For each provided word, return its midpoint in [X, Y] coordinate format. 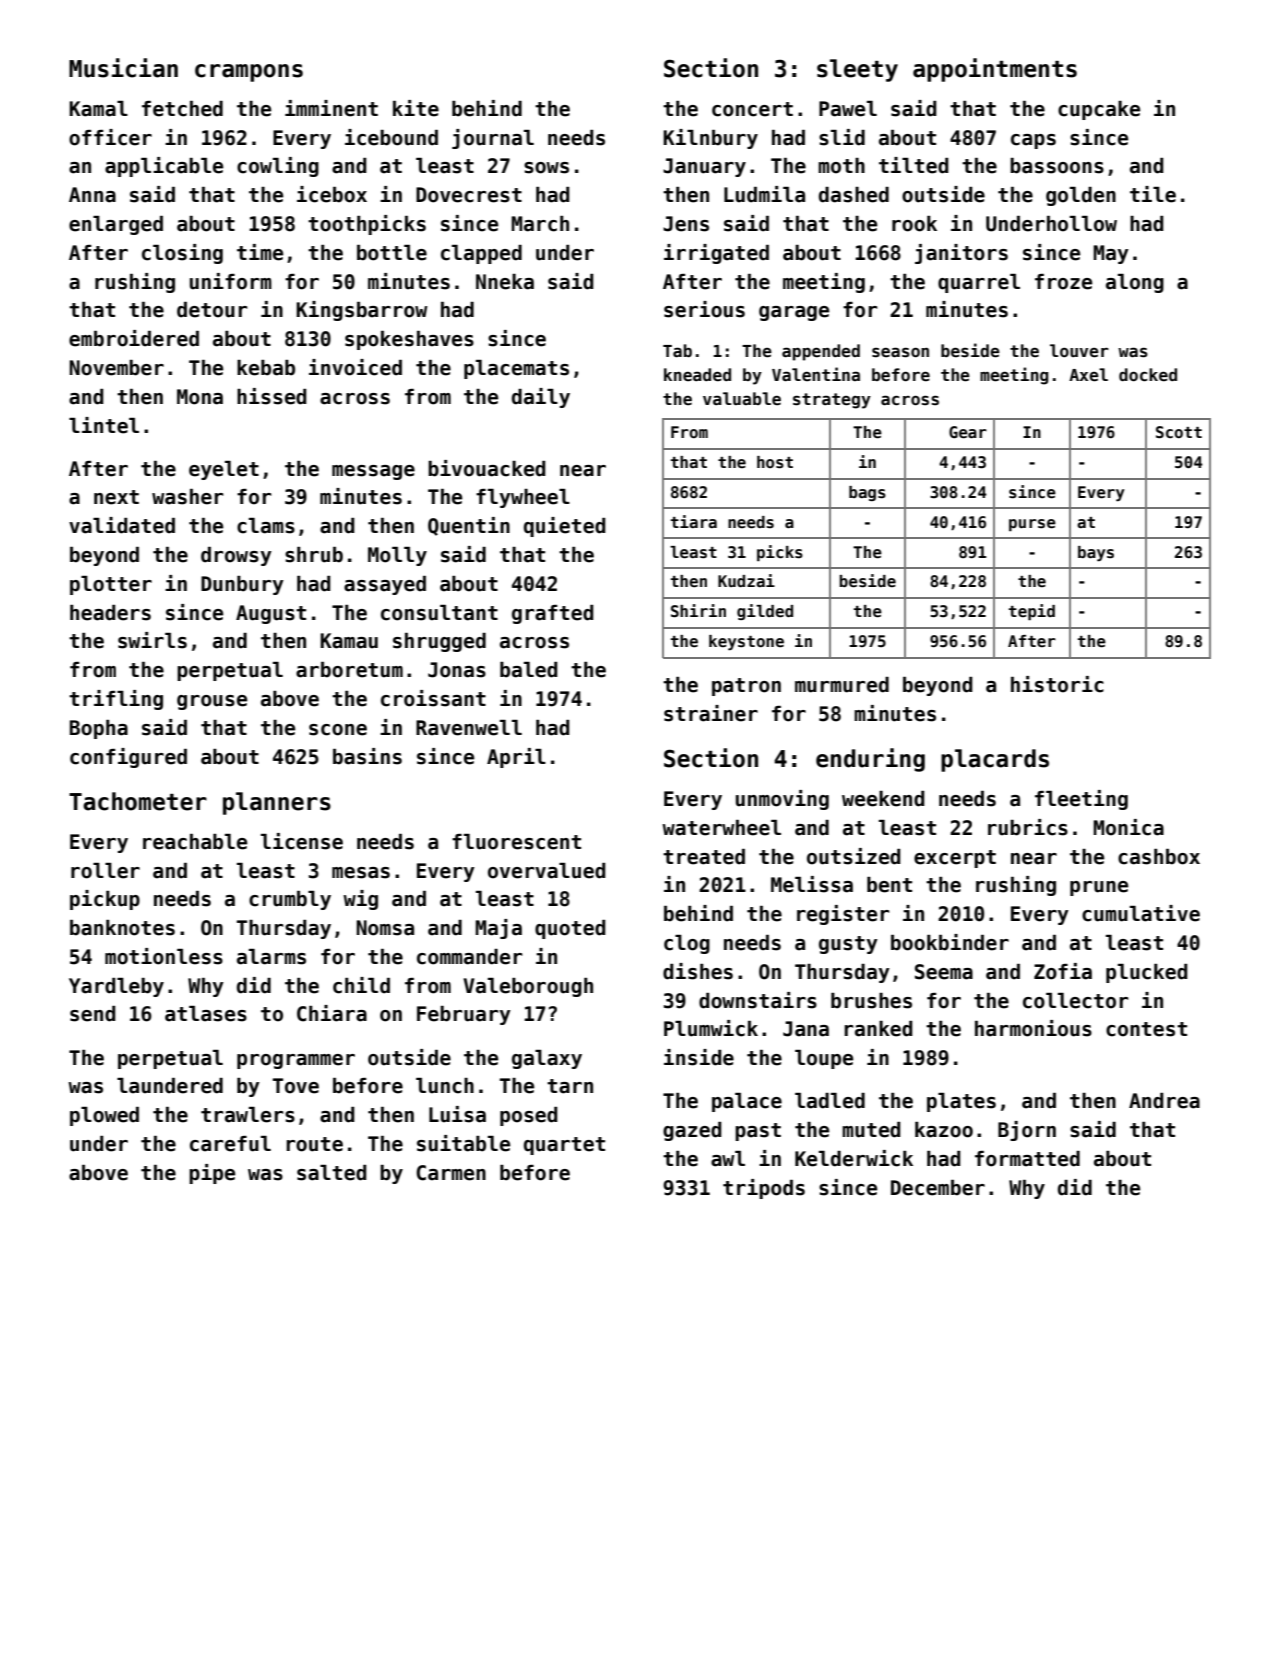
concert [752, 109]
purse [1032, 525]
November [116, 368]
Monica [1128, 827]
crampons [249, 73]
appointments [995, 70]
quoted [570, 929]
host [775, 462]
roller [105, 871]
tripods [764, 1189]
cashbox [1159, 857]
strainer [711, 713]
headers [110, 613]
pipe [212, 1174]
